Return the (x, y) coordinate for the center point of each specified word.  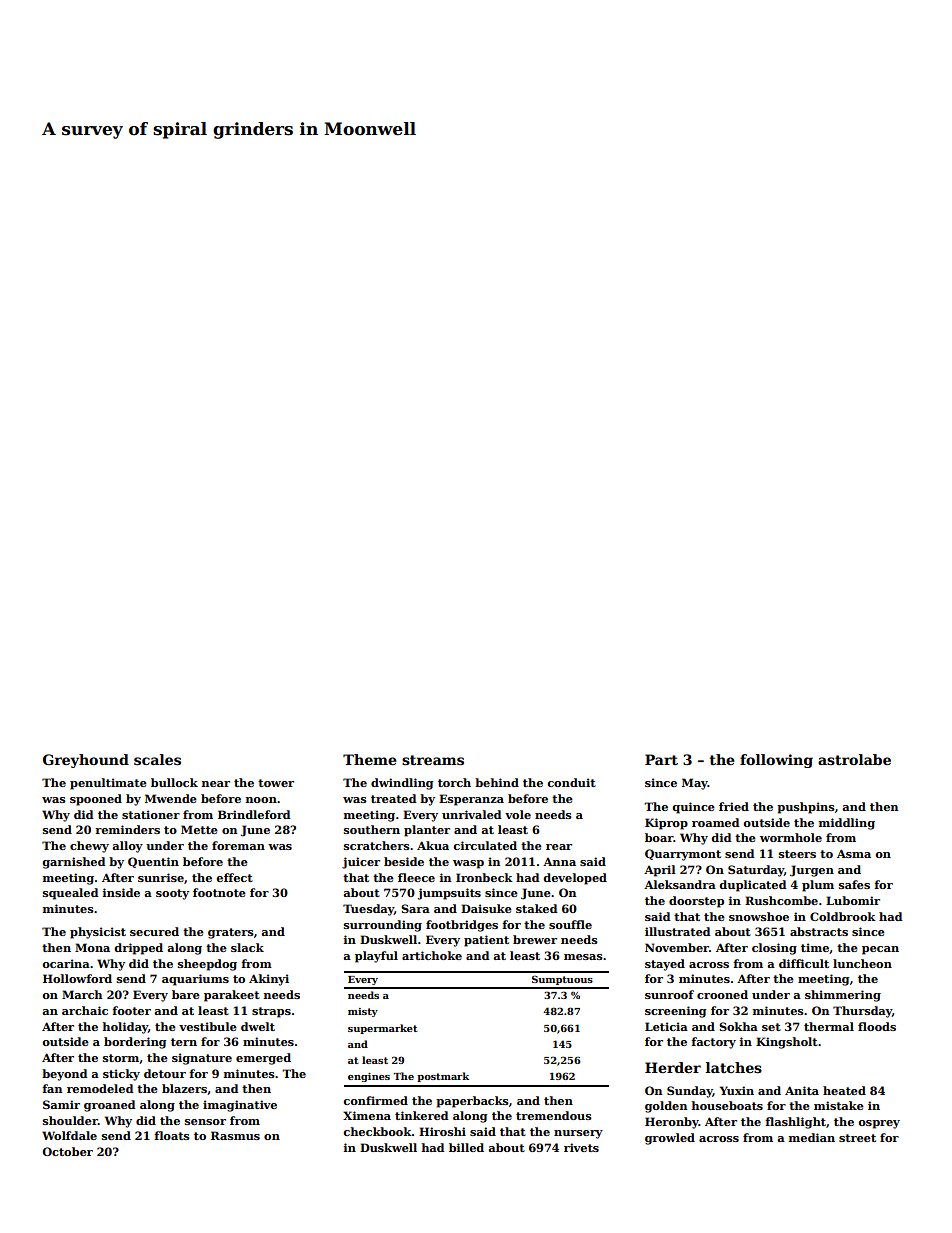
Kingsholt (787, 1043)
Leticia (666, 1026)
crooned (722, 994)
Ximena (367, 1115)
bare (186, 994)
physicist (98, 933)
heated (844, 1090)
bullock (174, 782)
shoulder (70, 1120)
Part (661, 759)
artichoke (432, 955)
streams (433, 760)
